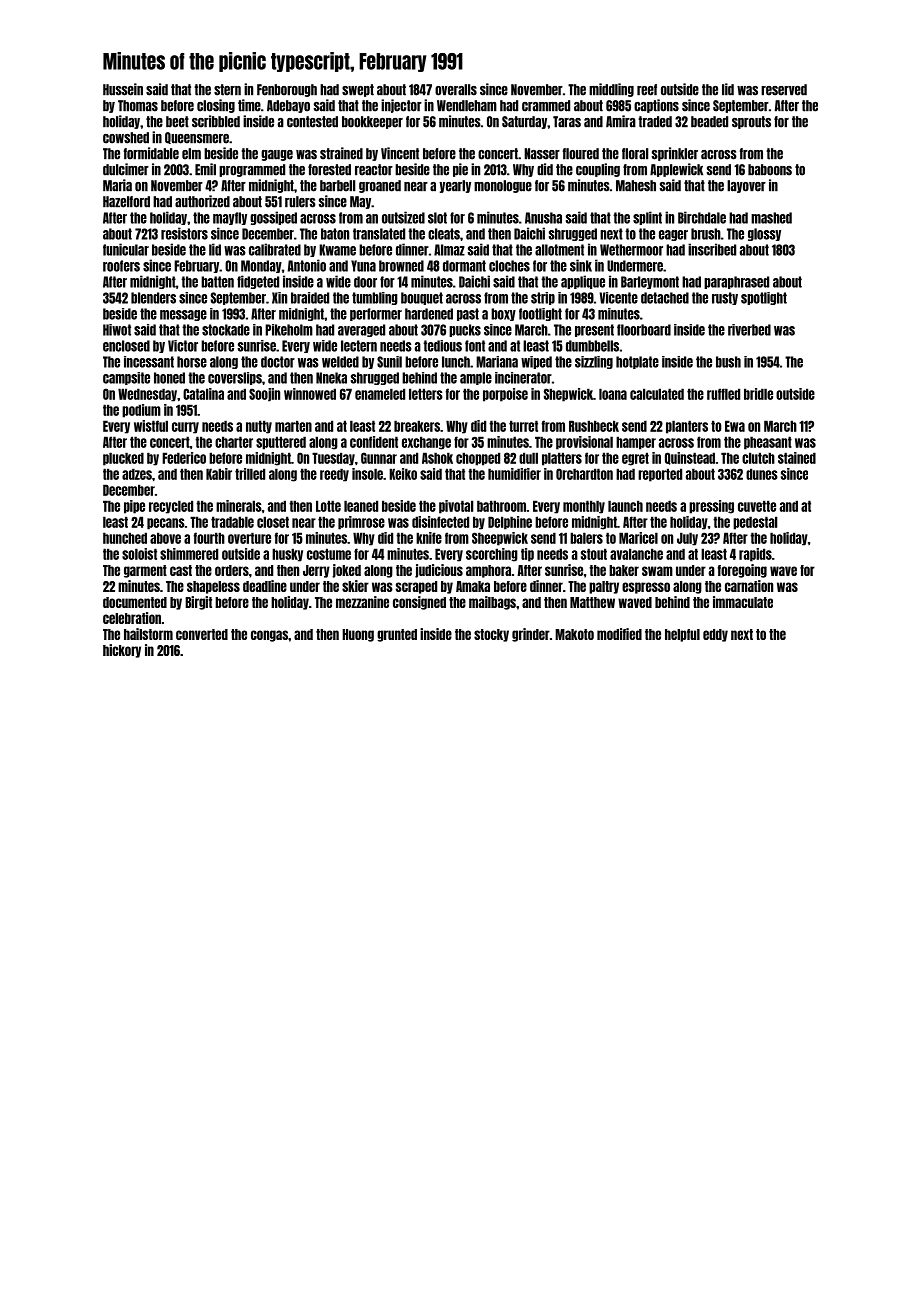  What do you see at coordinates (401, 266) in the image?
I see `browned` at bounding box center [401, 266].
